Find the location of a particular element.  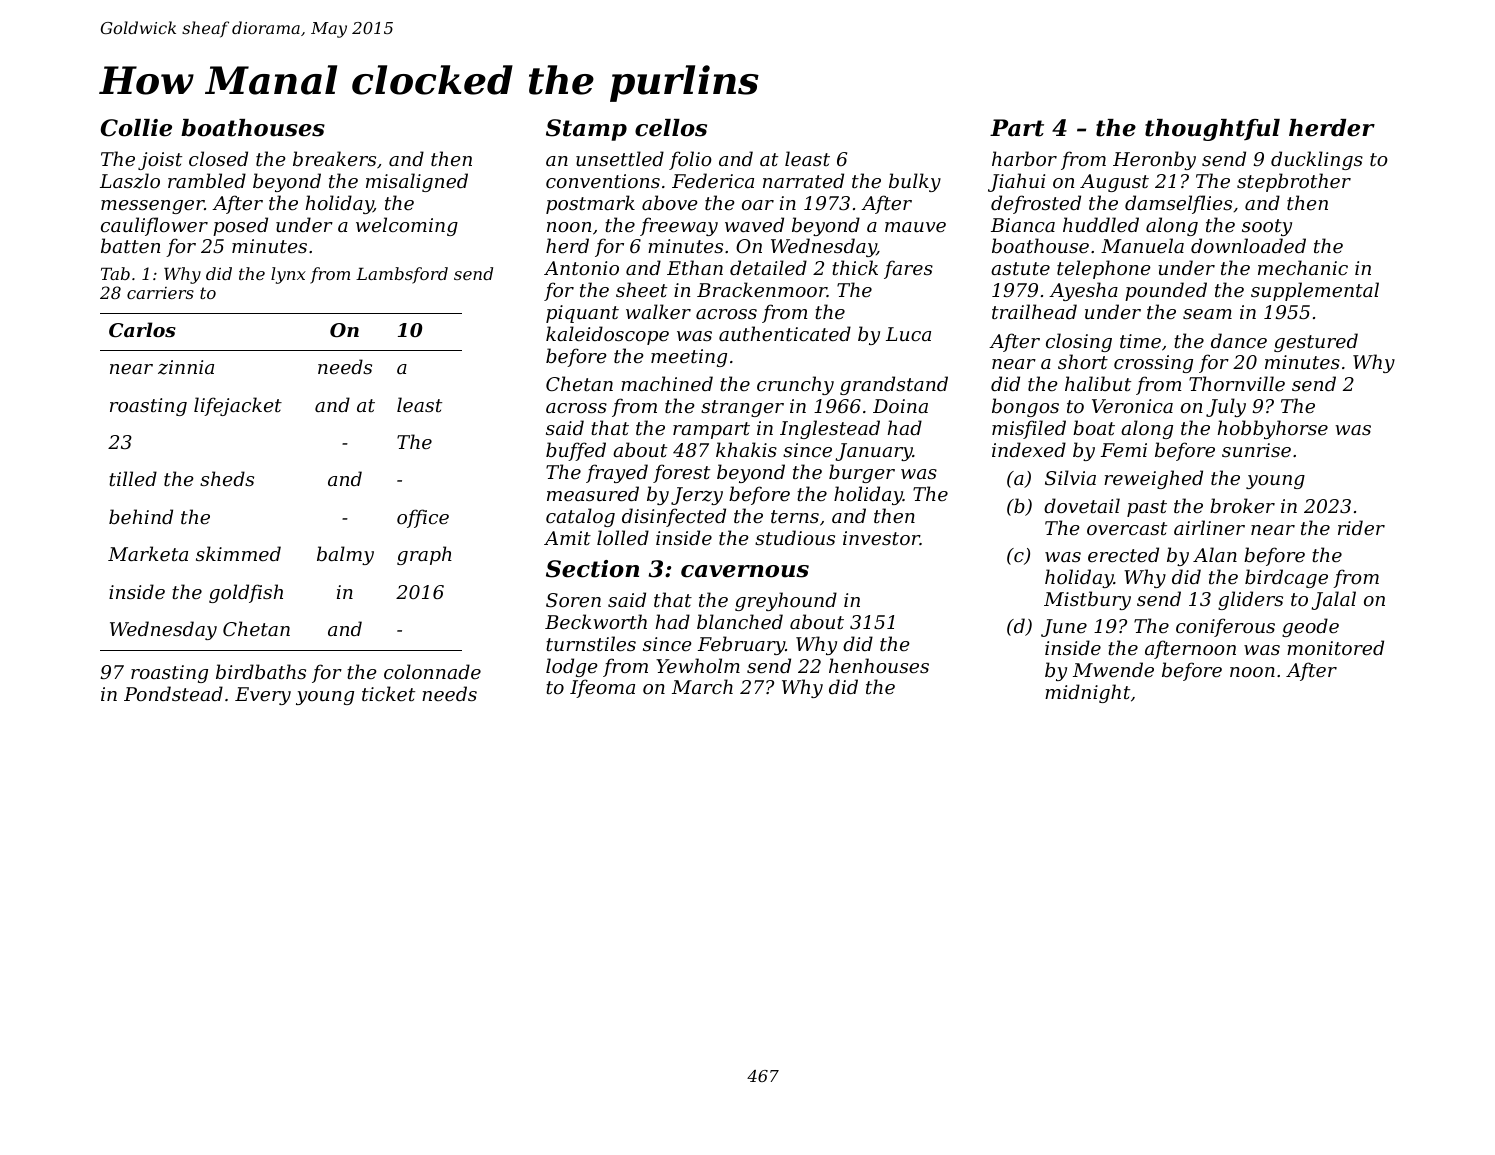

thoughtful is located at coordinates (1212, 130).
